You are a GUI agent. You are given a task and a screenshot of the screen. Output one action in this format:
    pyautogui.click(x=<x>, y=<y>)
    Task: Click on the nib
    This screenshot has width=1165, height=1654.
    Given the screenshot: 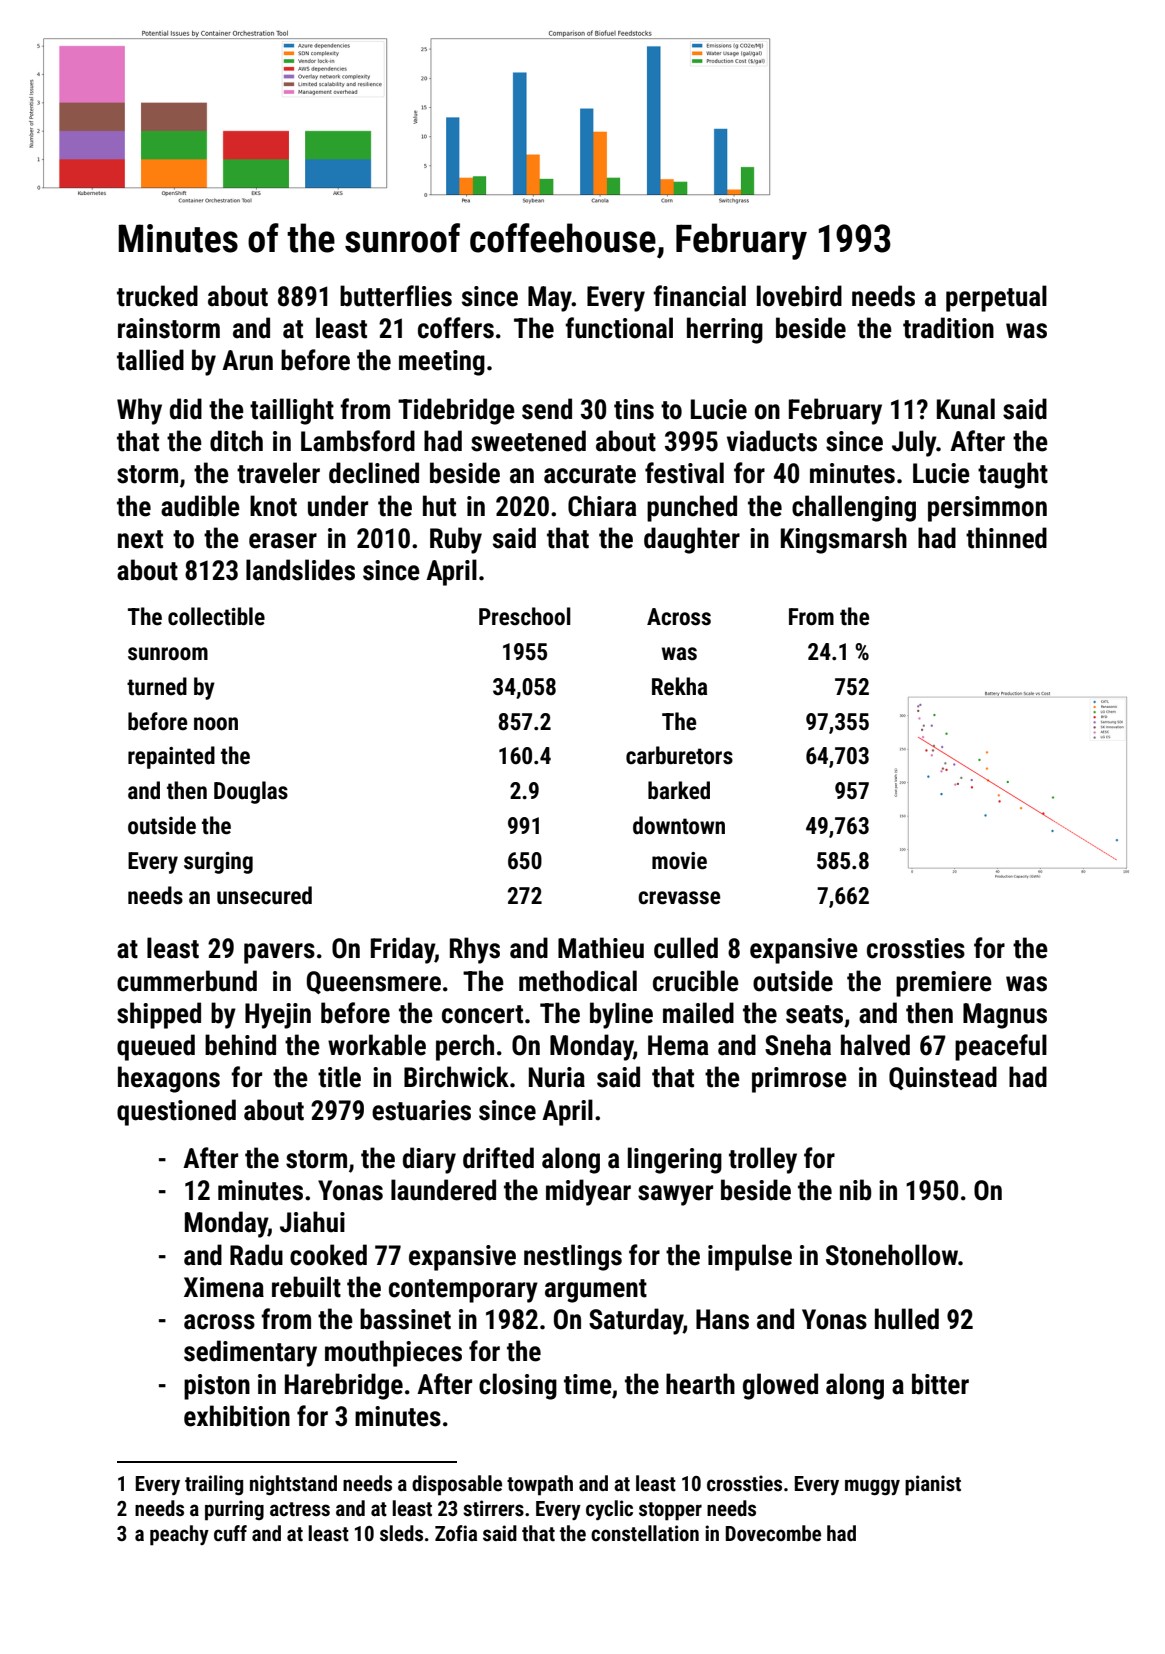 What is the action you would take?
    pyautogui.click(x=856, y=1190)
